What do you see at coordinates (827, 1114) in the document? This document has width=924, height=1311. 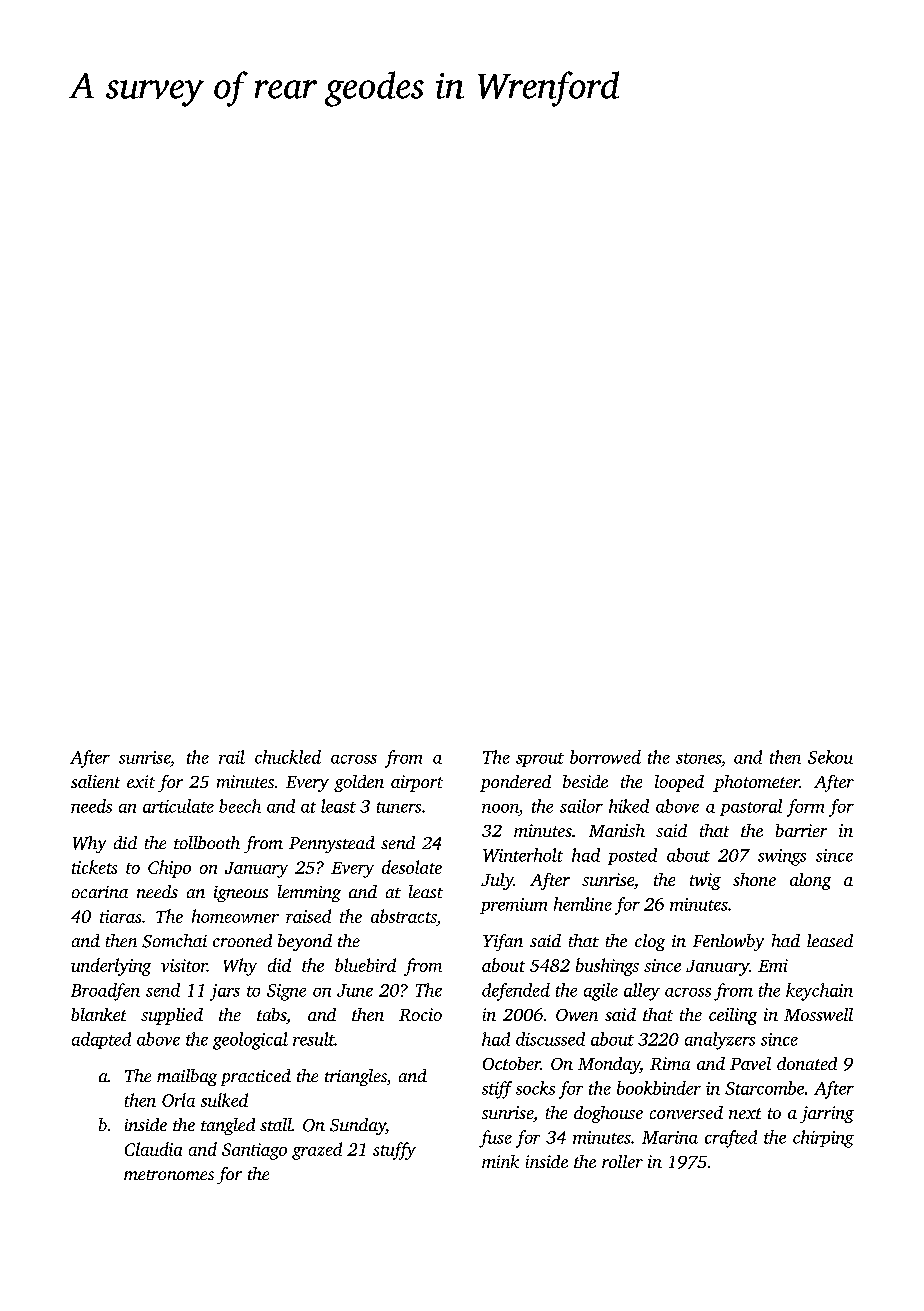 I see `jarring` at bounding box center [827, 1114].
